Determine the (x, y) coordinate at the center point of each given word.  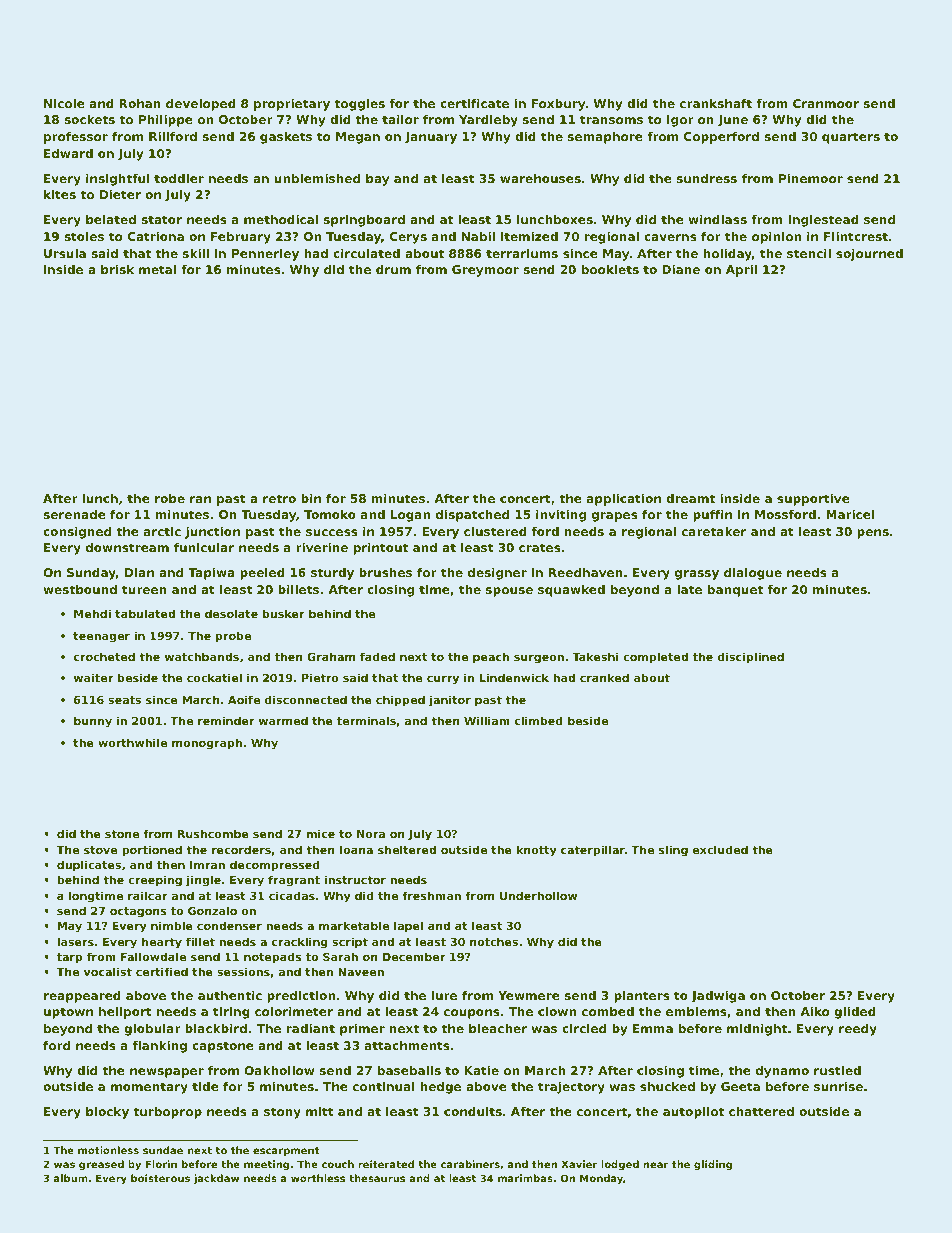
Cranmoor (826, 103)
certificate (474, 103)
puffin (712, 516)
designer (497, 574)
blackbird (216, 1028)
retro (279, 498)
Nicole (64, 103)
